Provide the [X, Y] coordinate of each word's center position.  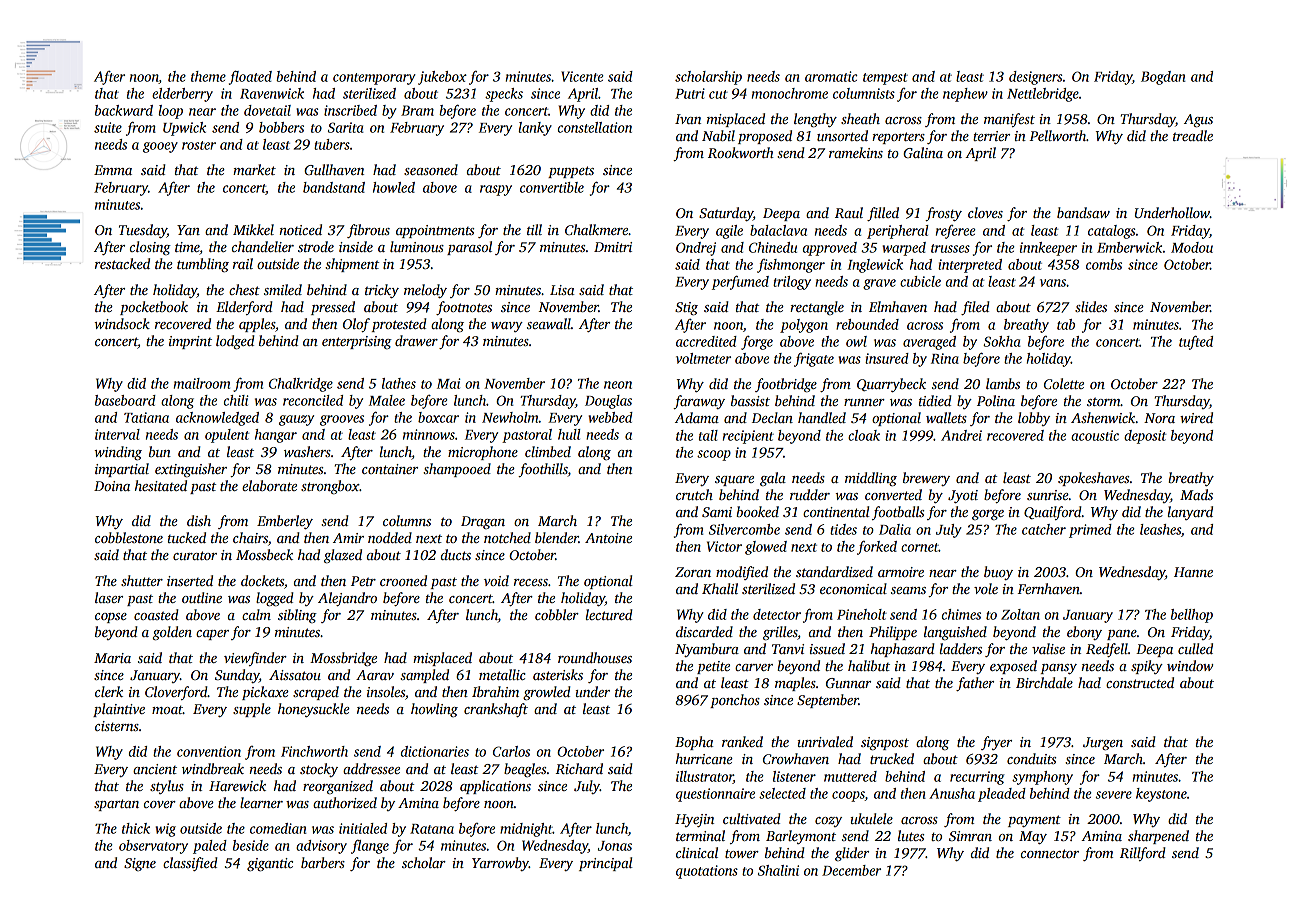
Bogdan [1163, 78]
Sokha [1002, 341]
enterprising [357, 342]
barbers [323, 862]
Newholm [510, 417]
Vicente [582, 76]
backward [124, 110]
